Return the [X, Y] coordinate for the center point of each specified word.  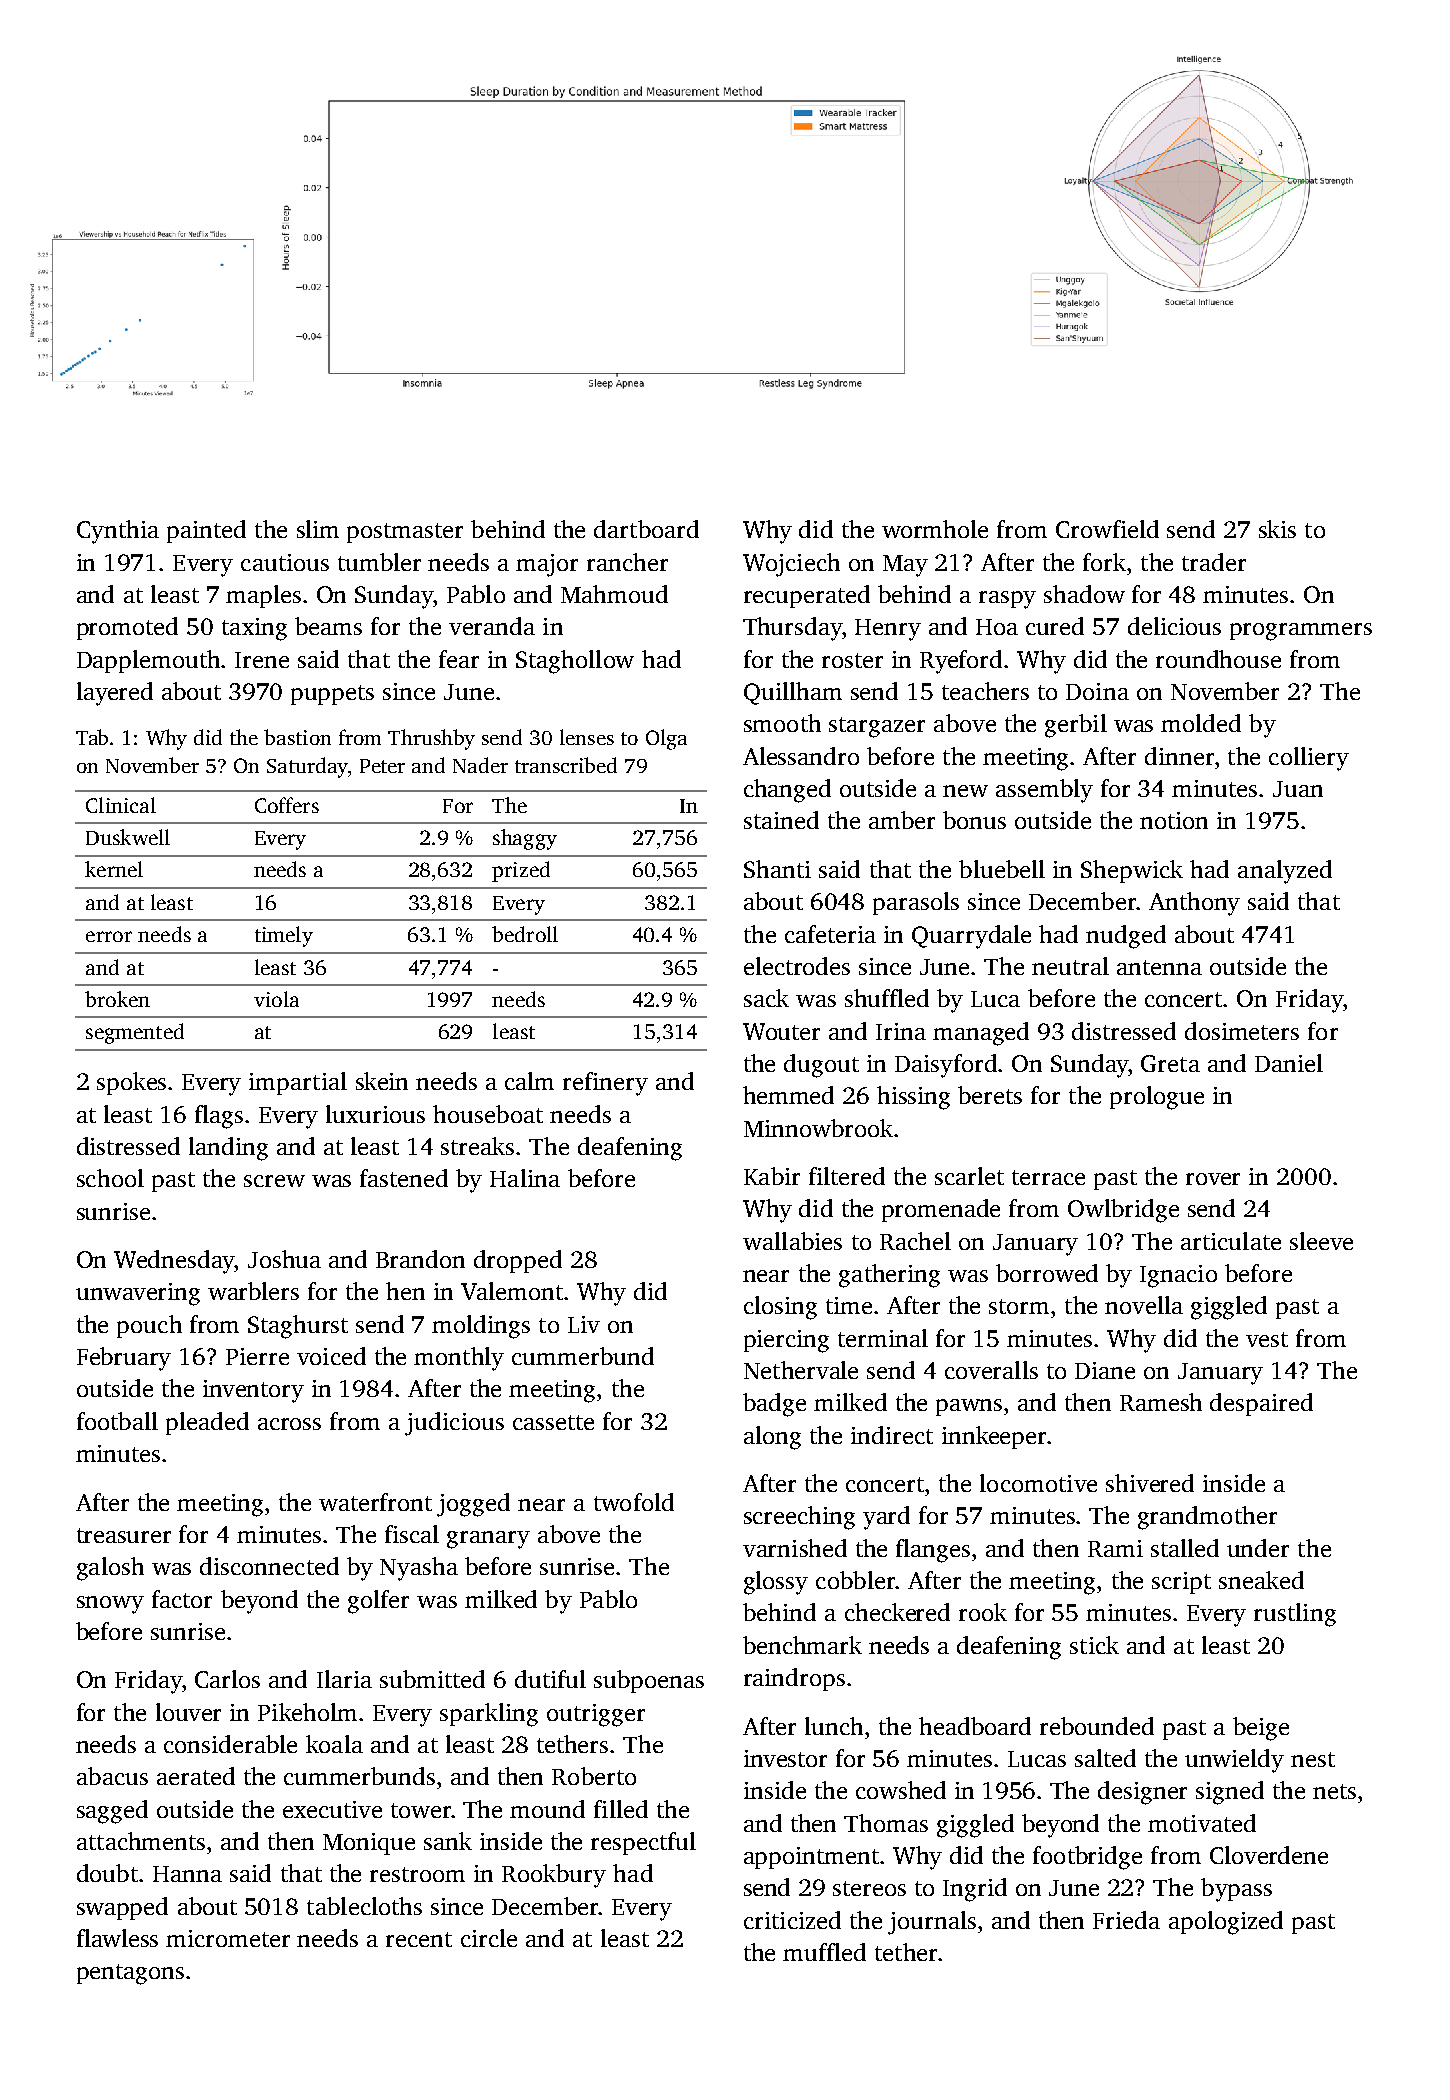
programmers [1301, 632]
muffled [824, 1952]
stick [1094, 1645]
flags [219, 1117]
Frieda [1126, 1920]
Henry [888, 630]
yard [886, 1518]
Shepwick [1132, 871]
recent [419, 1939]
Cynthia [118, 532]
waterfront [375, 1502]
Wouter [781, 1031]
